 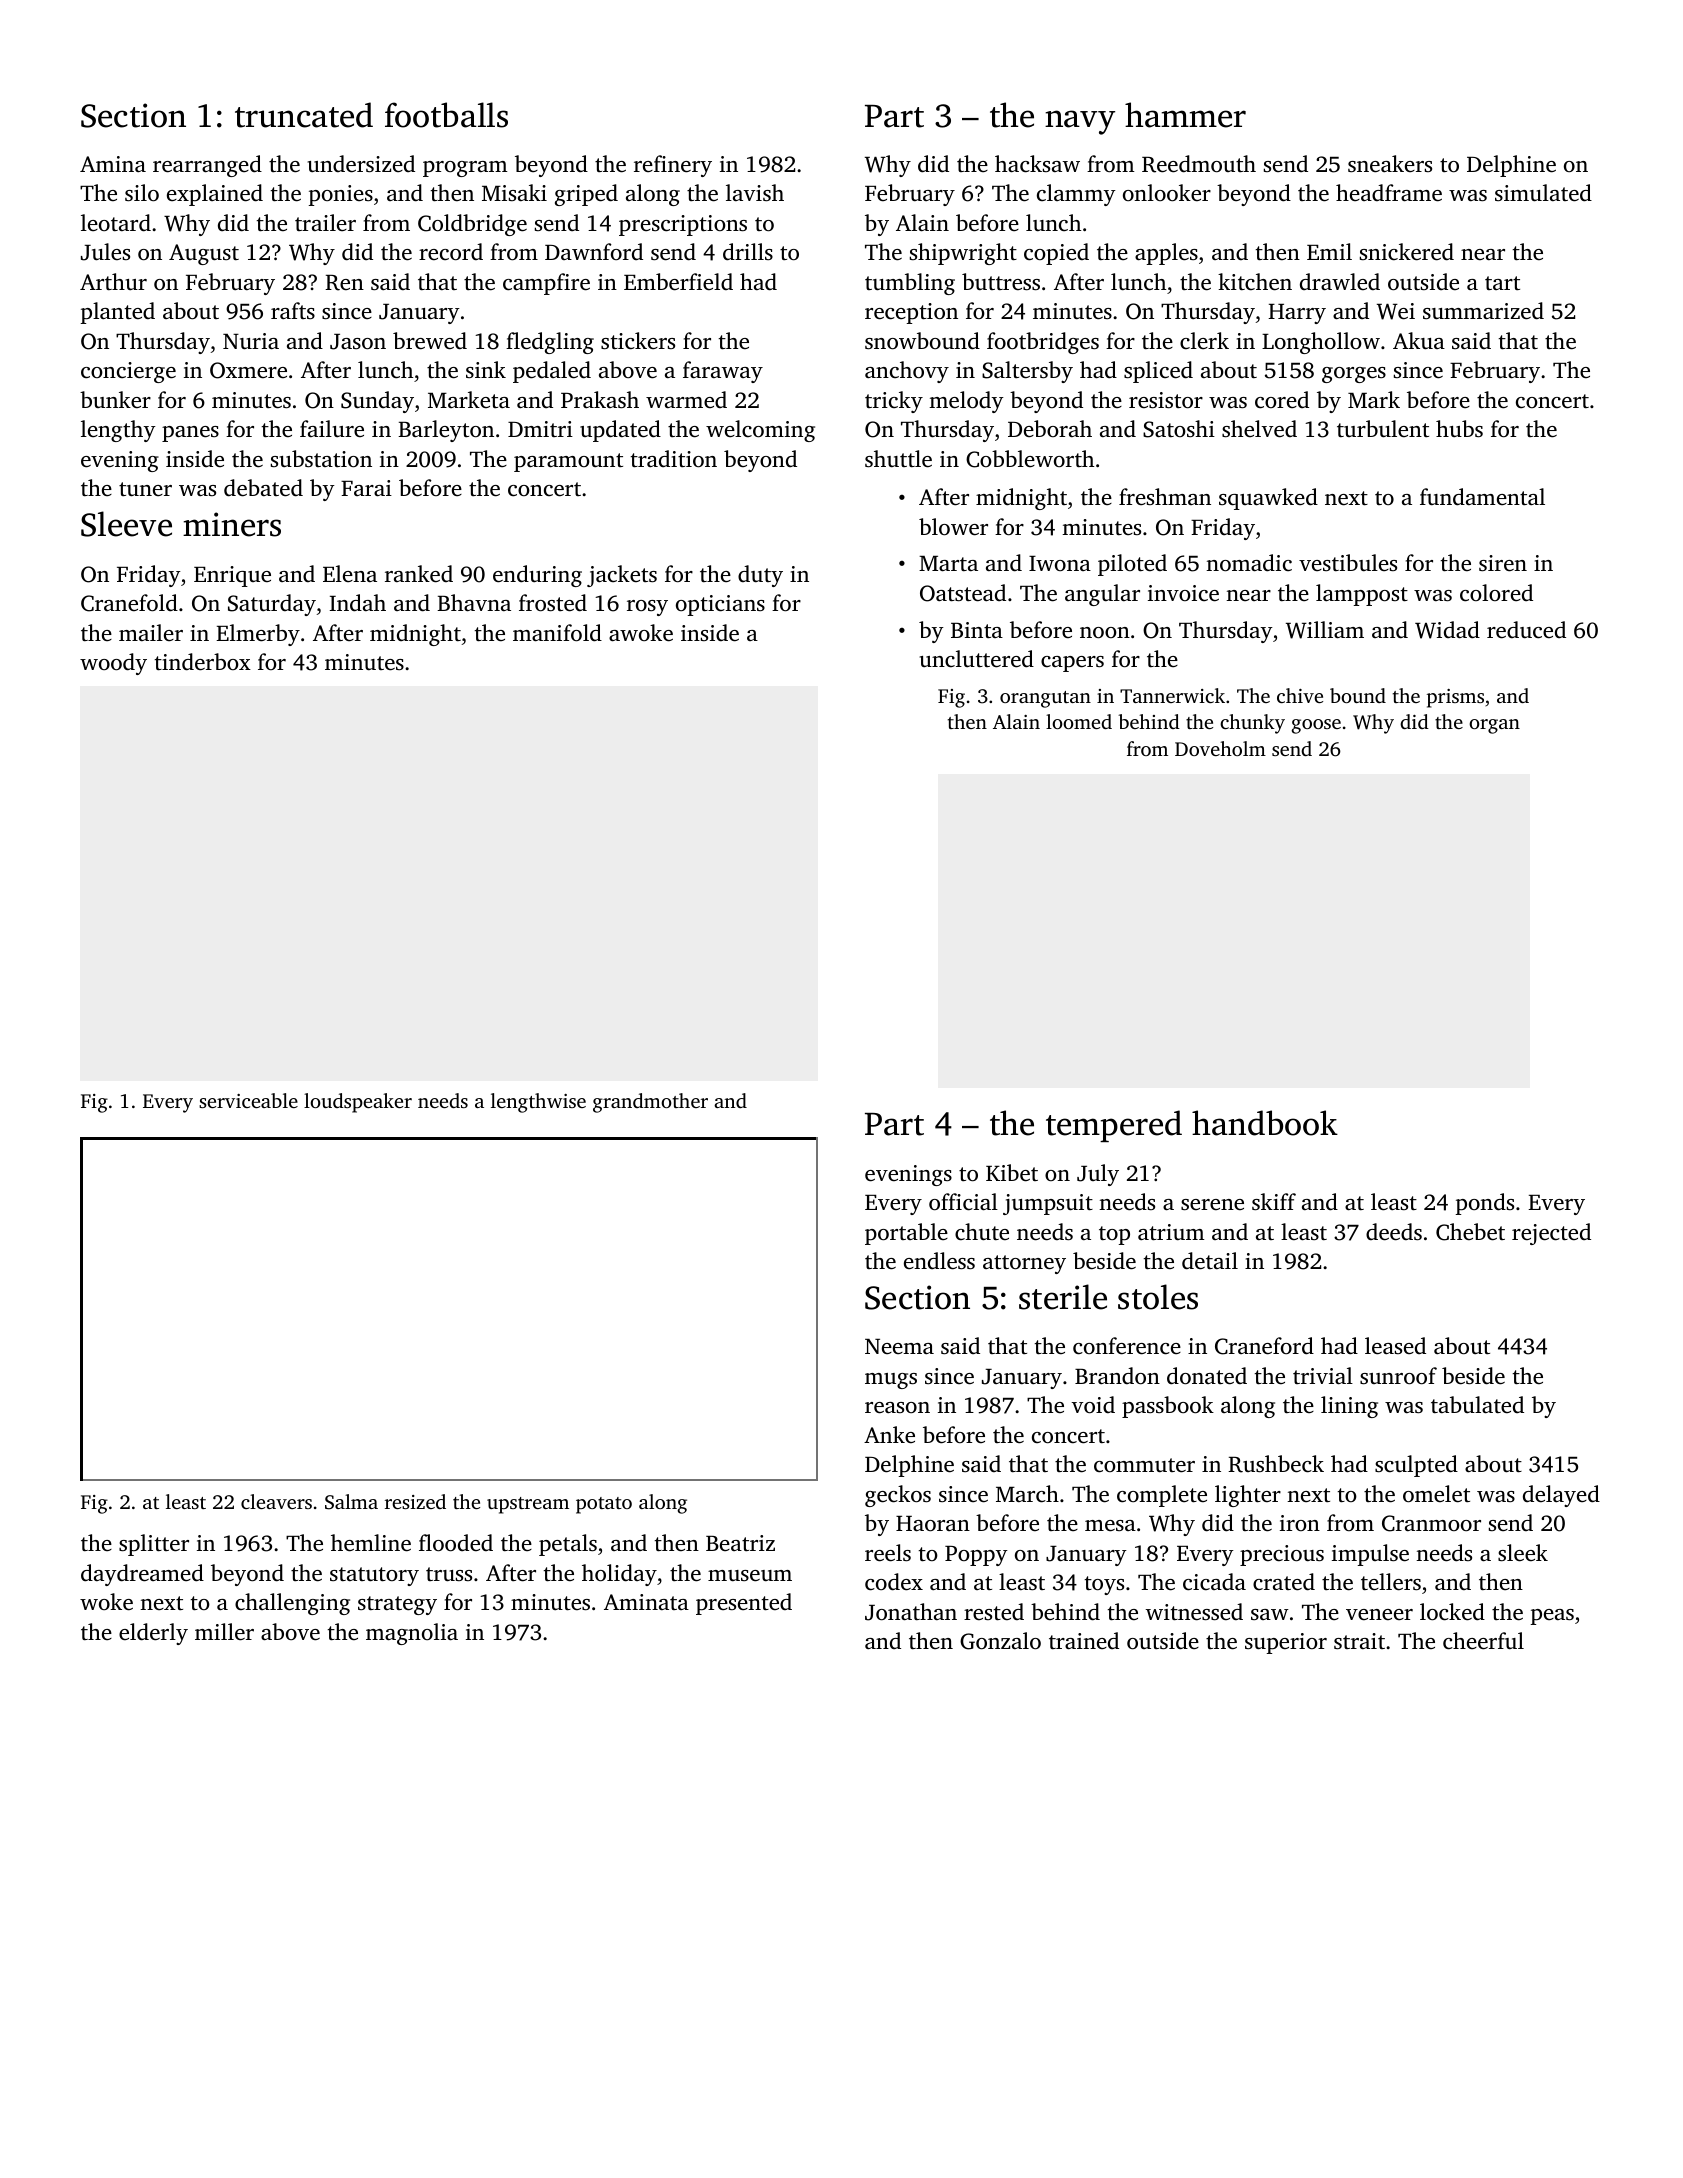 I want to click on hammer, so click(x=1185, y=115).
